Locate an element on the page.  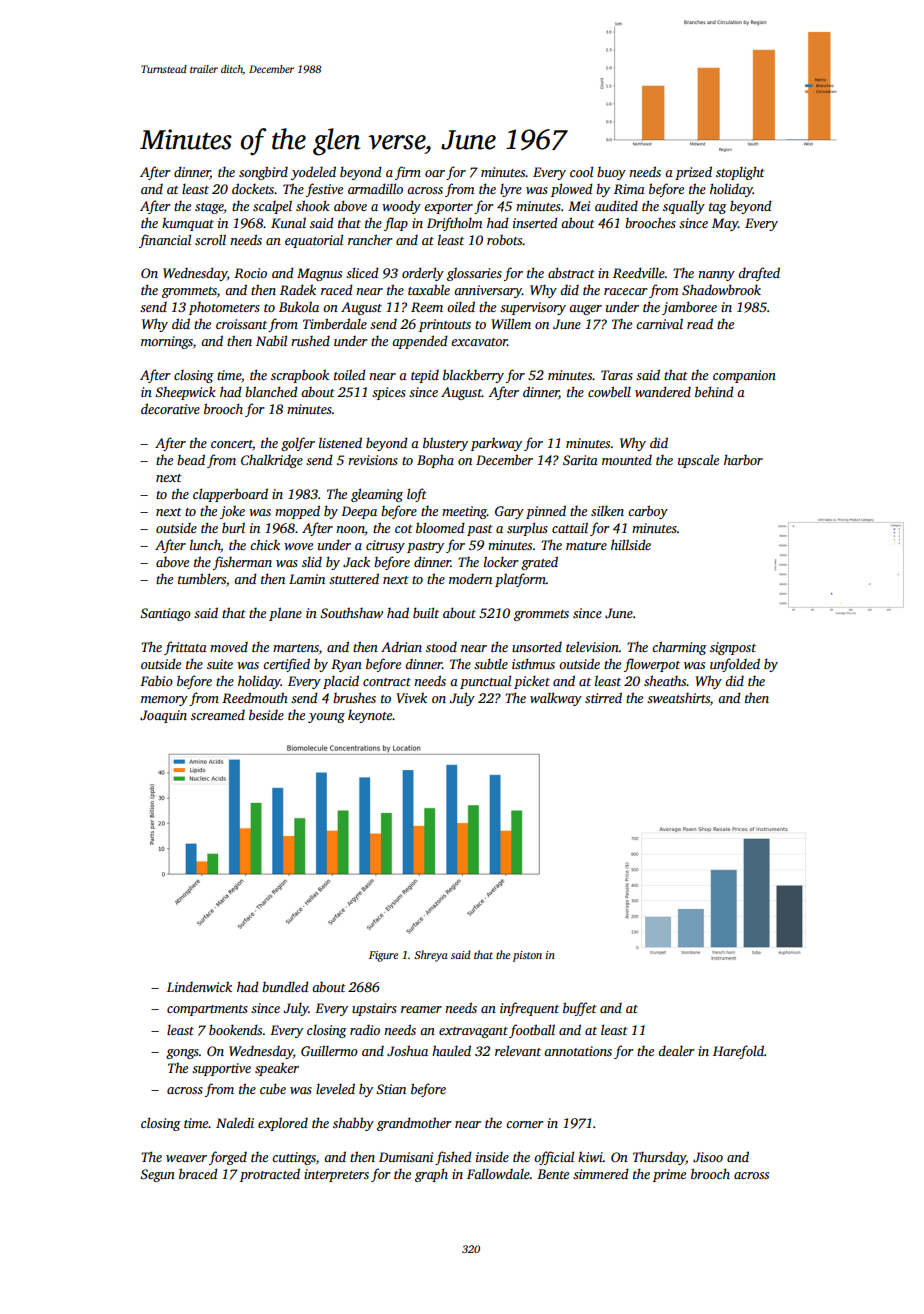
stage is located at coordinates (209, 208).
